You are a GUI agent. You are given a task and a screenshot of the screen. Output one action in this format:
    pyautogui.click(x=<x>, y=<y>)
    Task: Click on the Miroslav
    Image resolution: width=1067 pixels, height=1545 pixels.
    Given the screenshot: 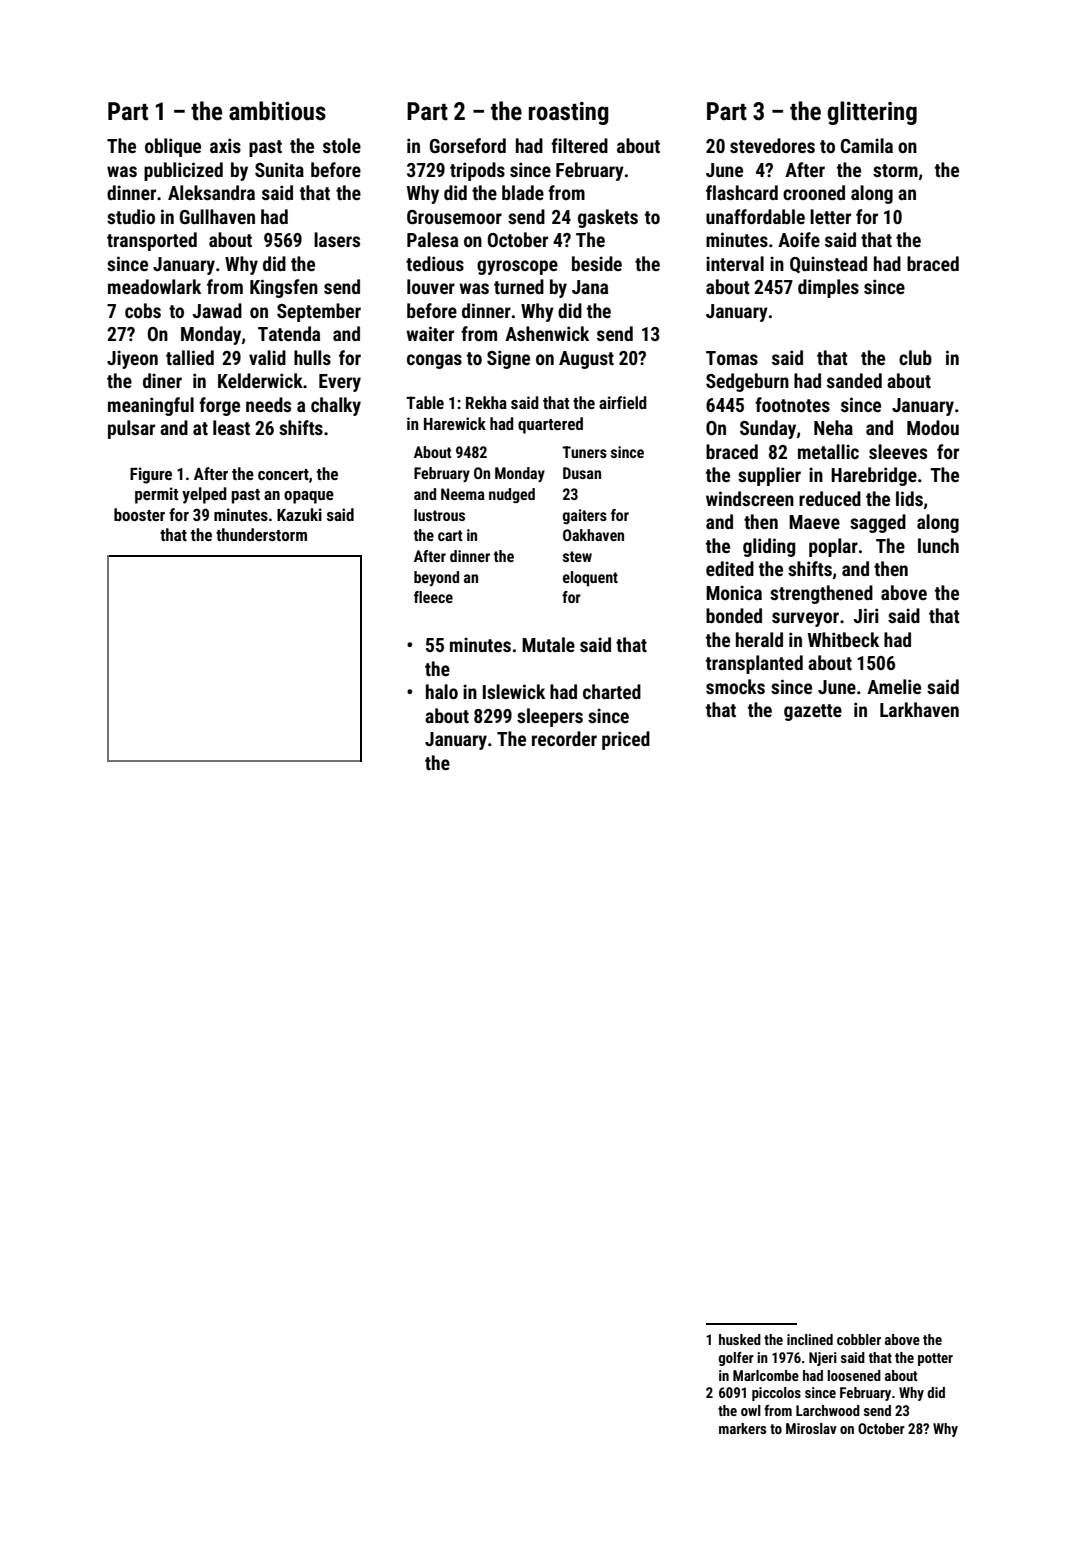 What is the action you would take?
    pyautogui.click(x=811, y=1428)
